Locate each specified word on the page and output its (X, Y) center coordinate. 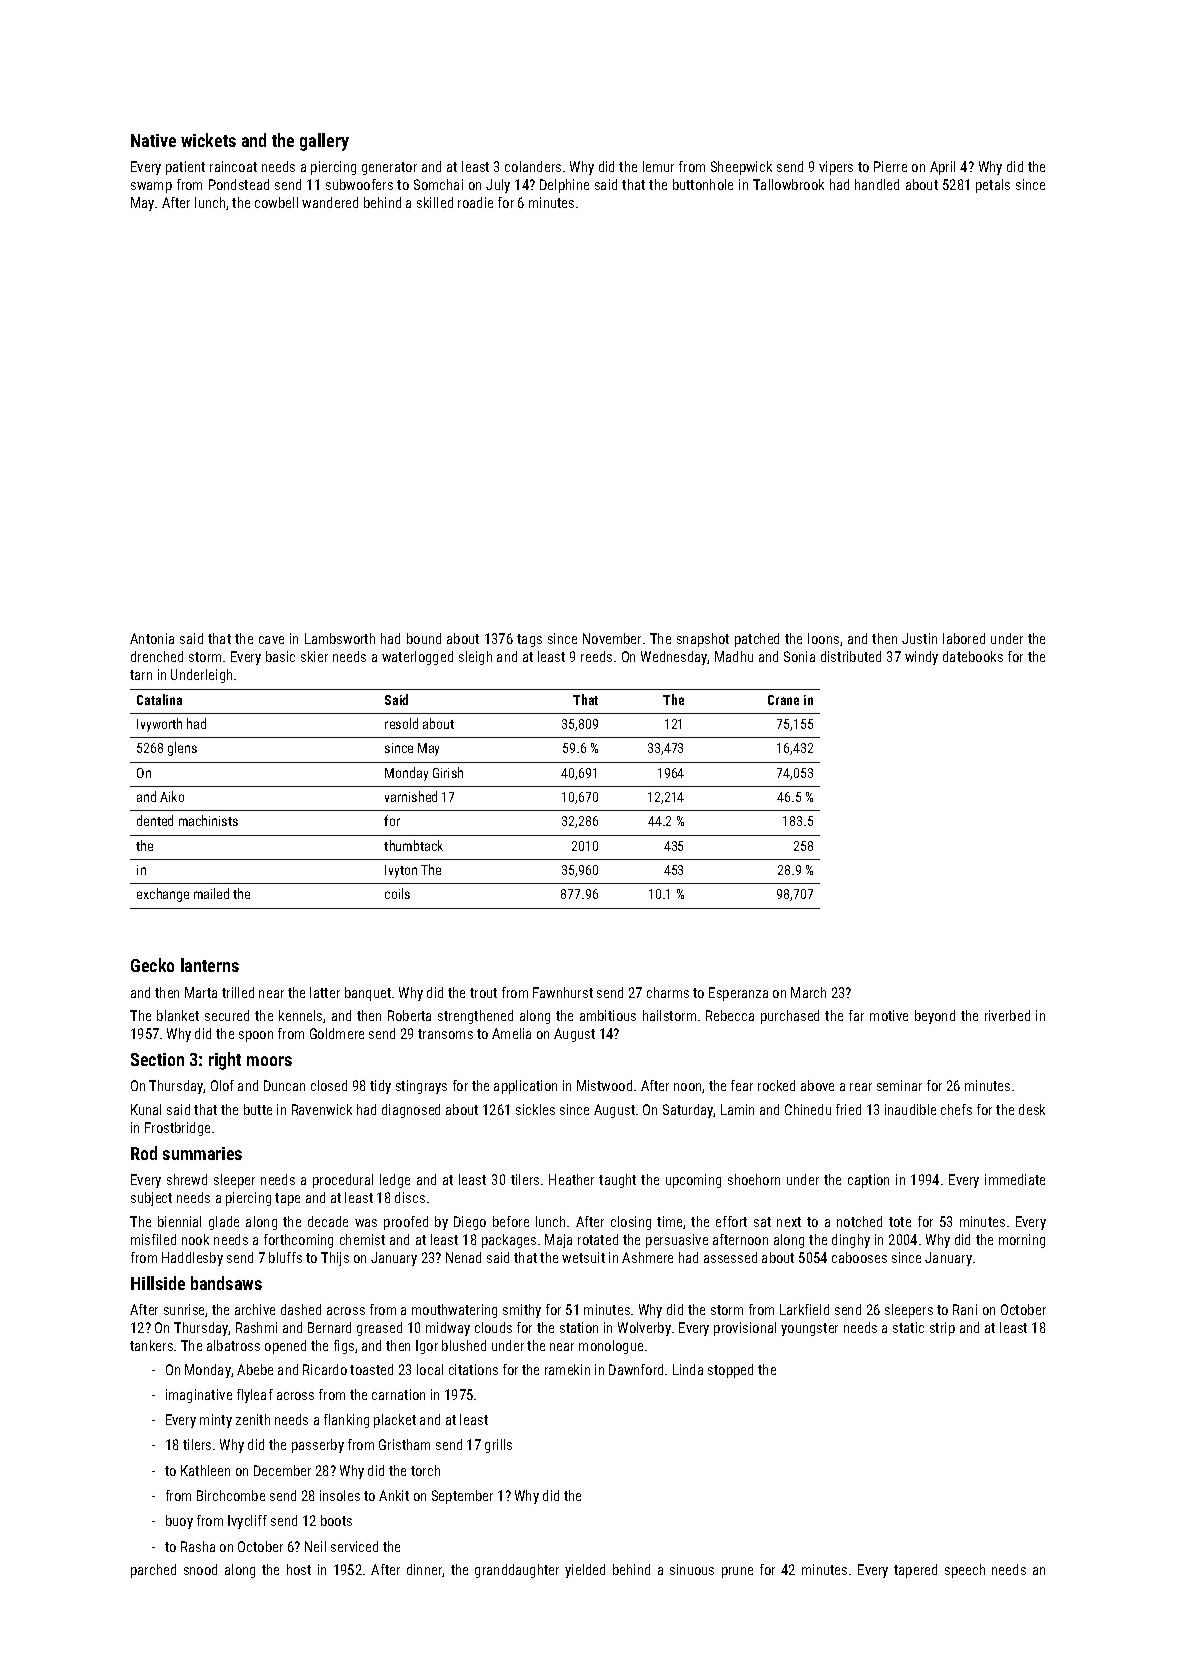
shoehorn (754, 1179)
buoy (179, 1522)
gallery (324, 142)
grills (498, 1446)
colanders (533, 166)
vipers (836, 168)
